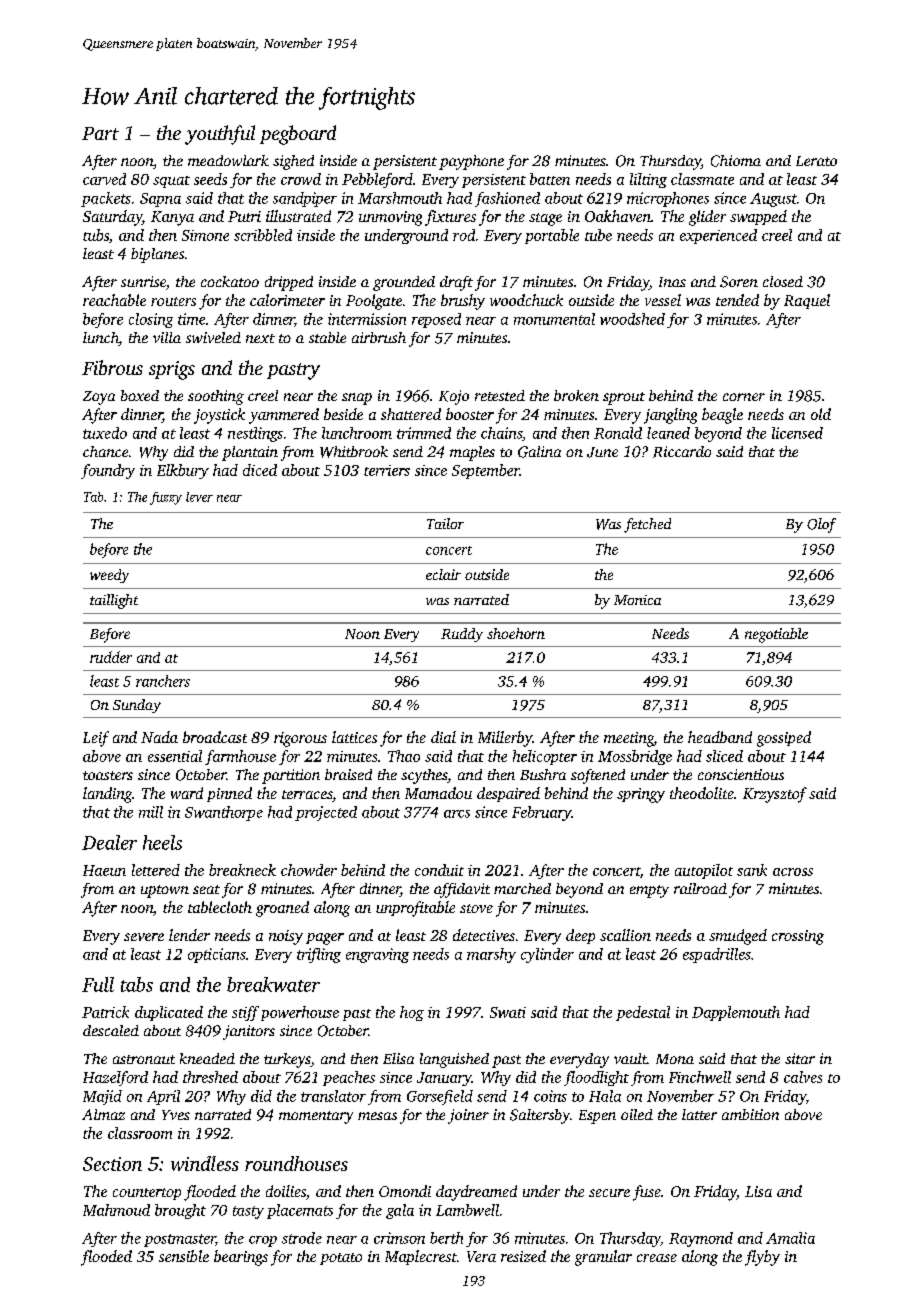  I want to click on hog, so click(412, 1013).
